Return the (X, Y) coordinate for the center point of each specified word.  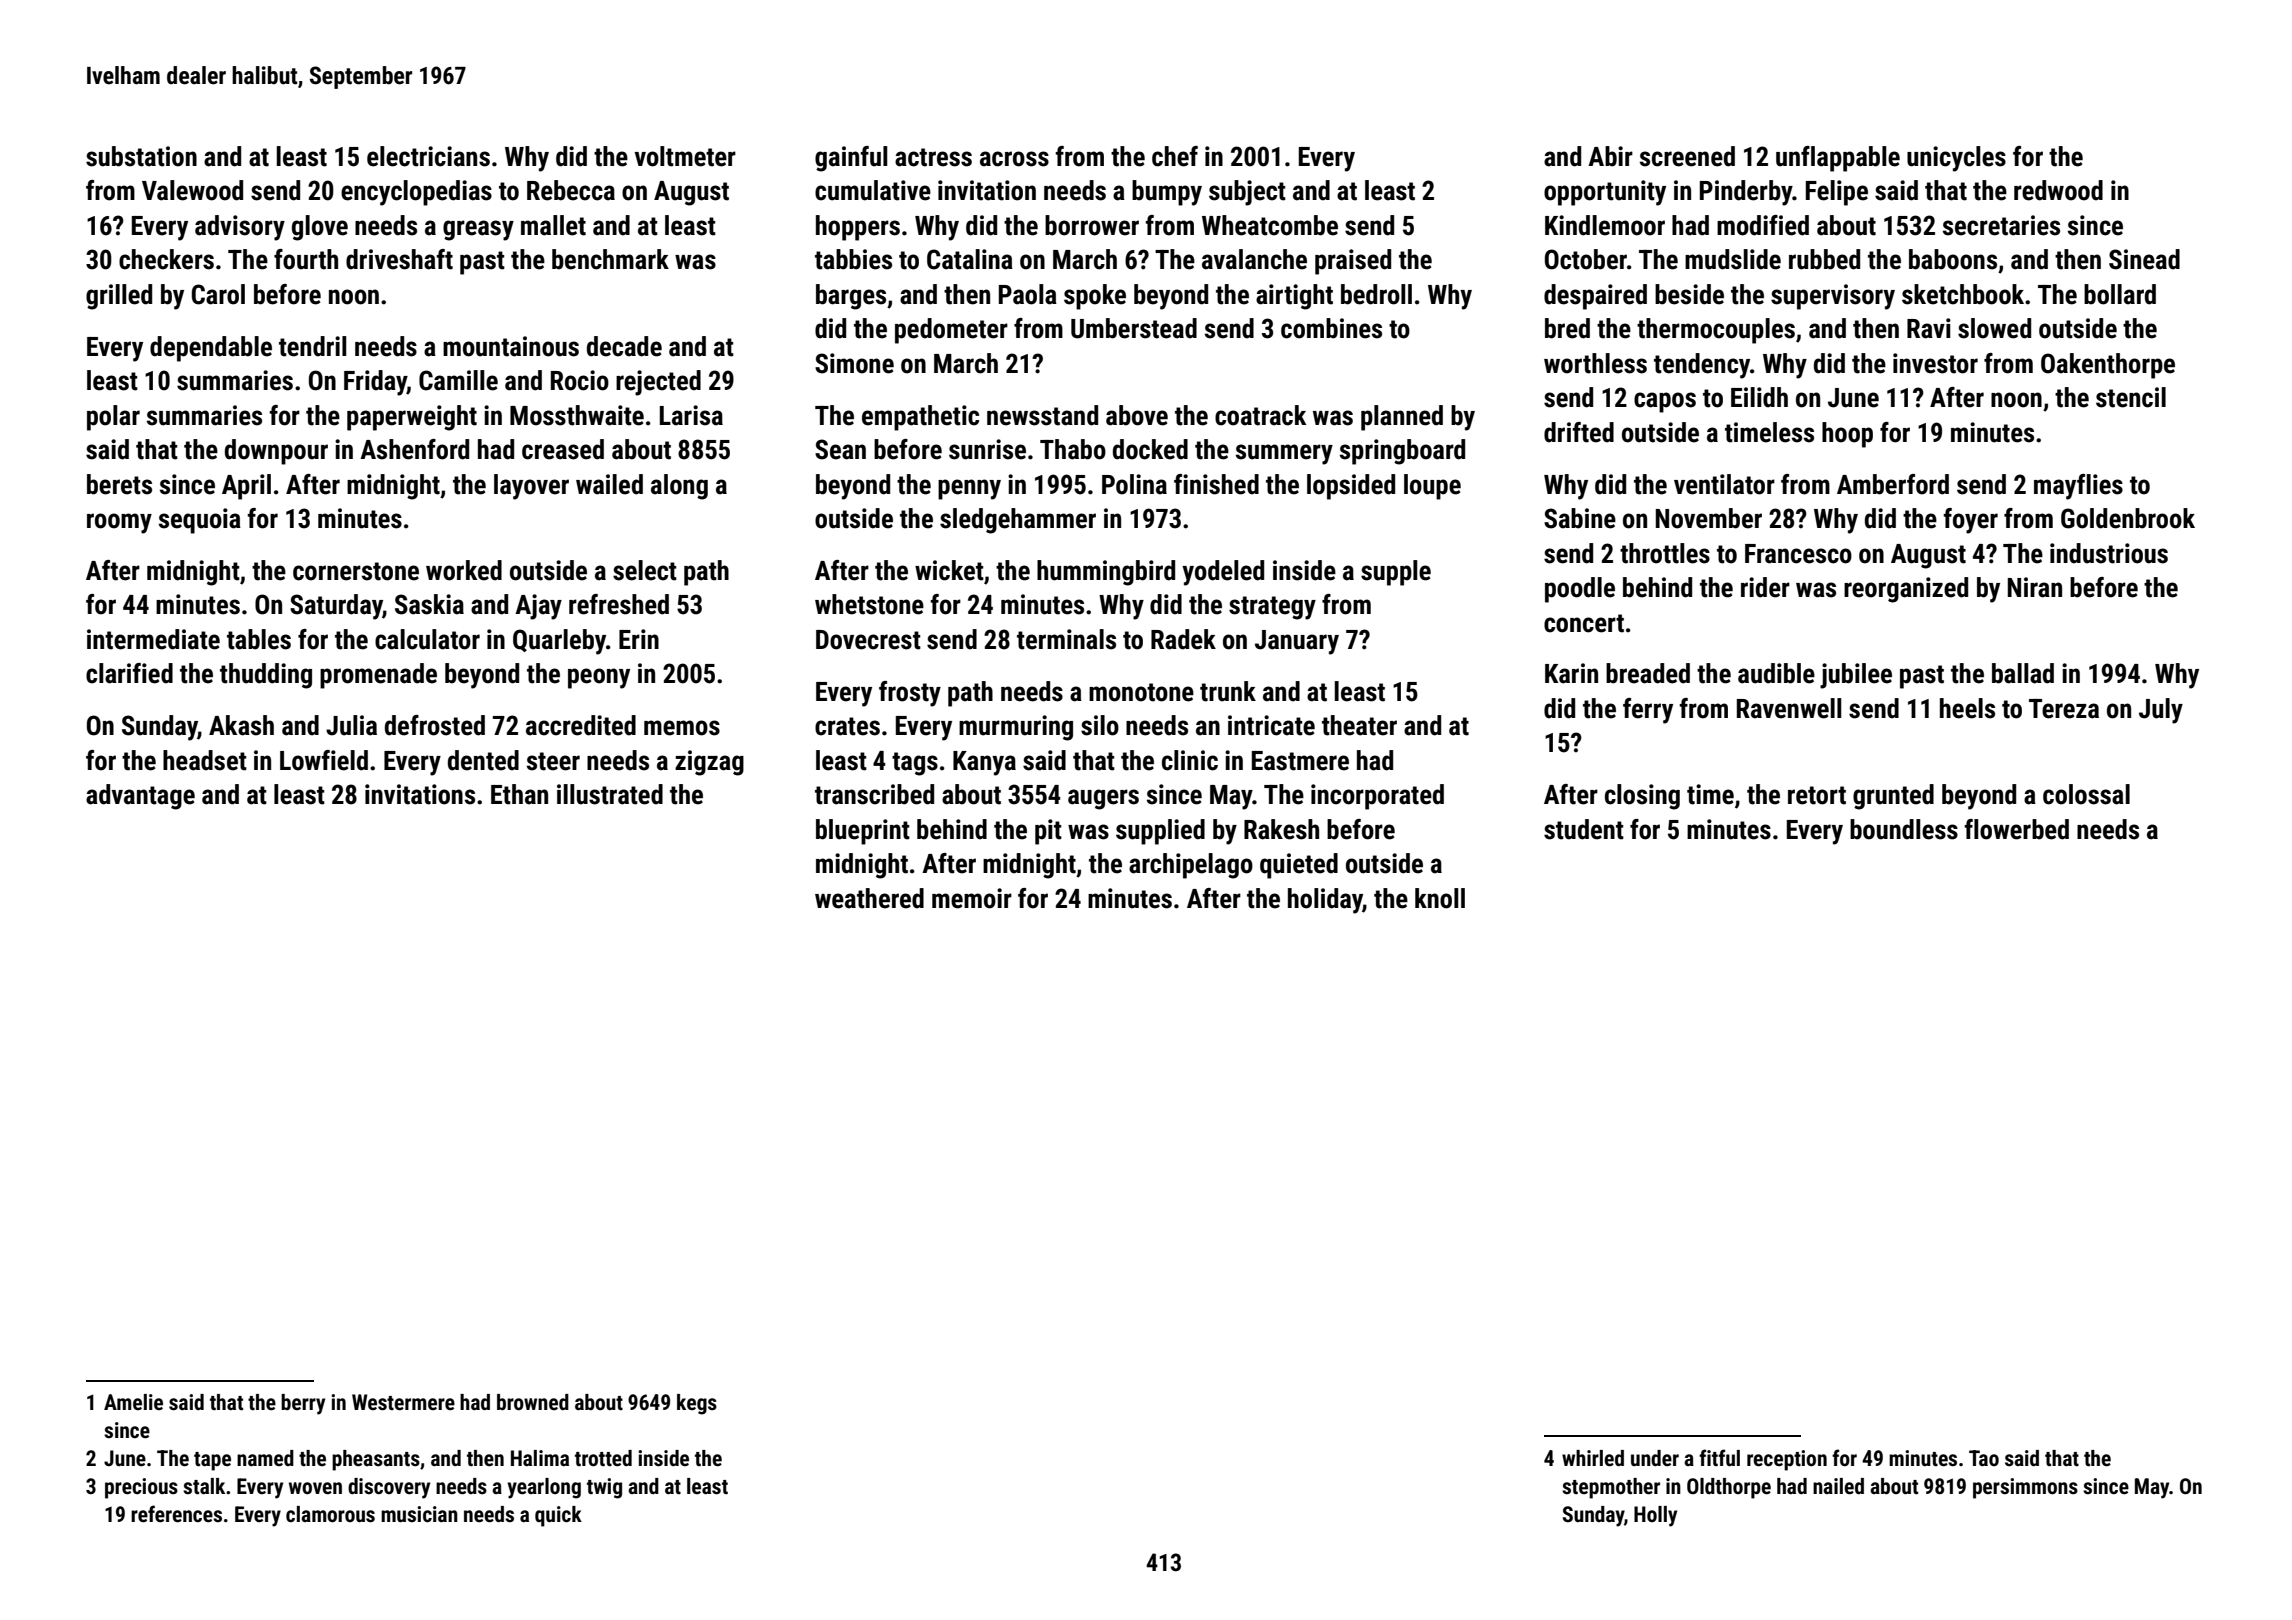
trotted (603, 1458)
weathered (869, 898)
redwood (2058, 190)
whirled (1593, 1458)
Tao (1984, 1458)
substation (141, 156)
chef (1175, 156)
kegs (697, 1404)
